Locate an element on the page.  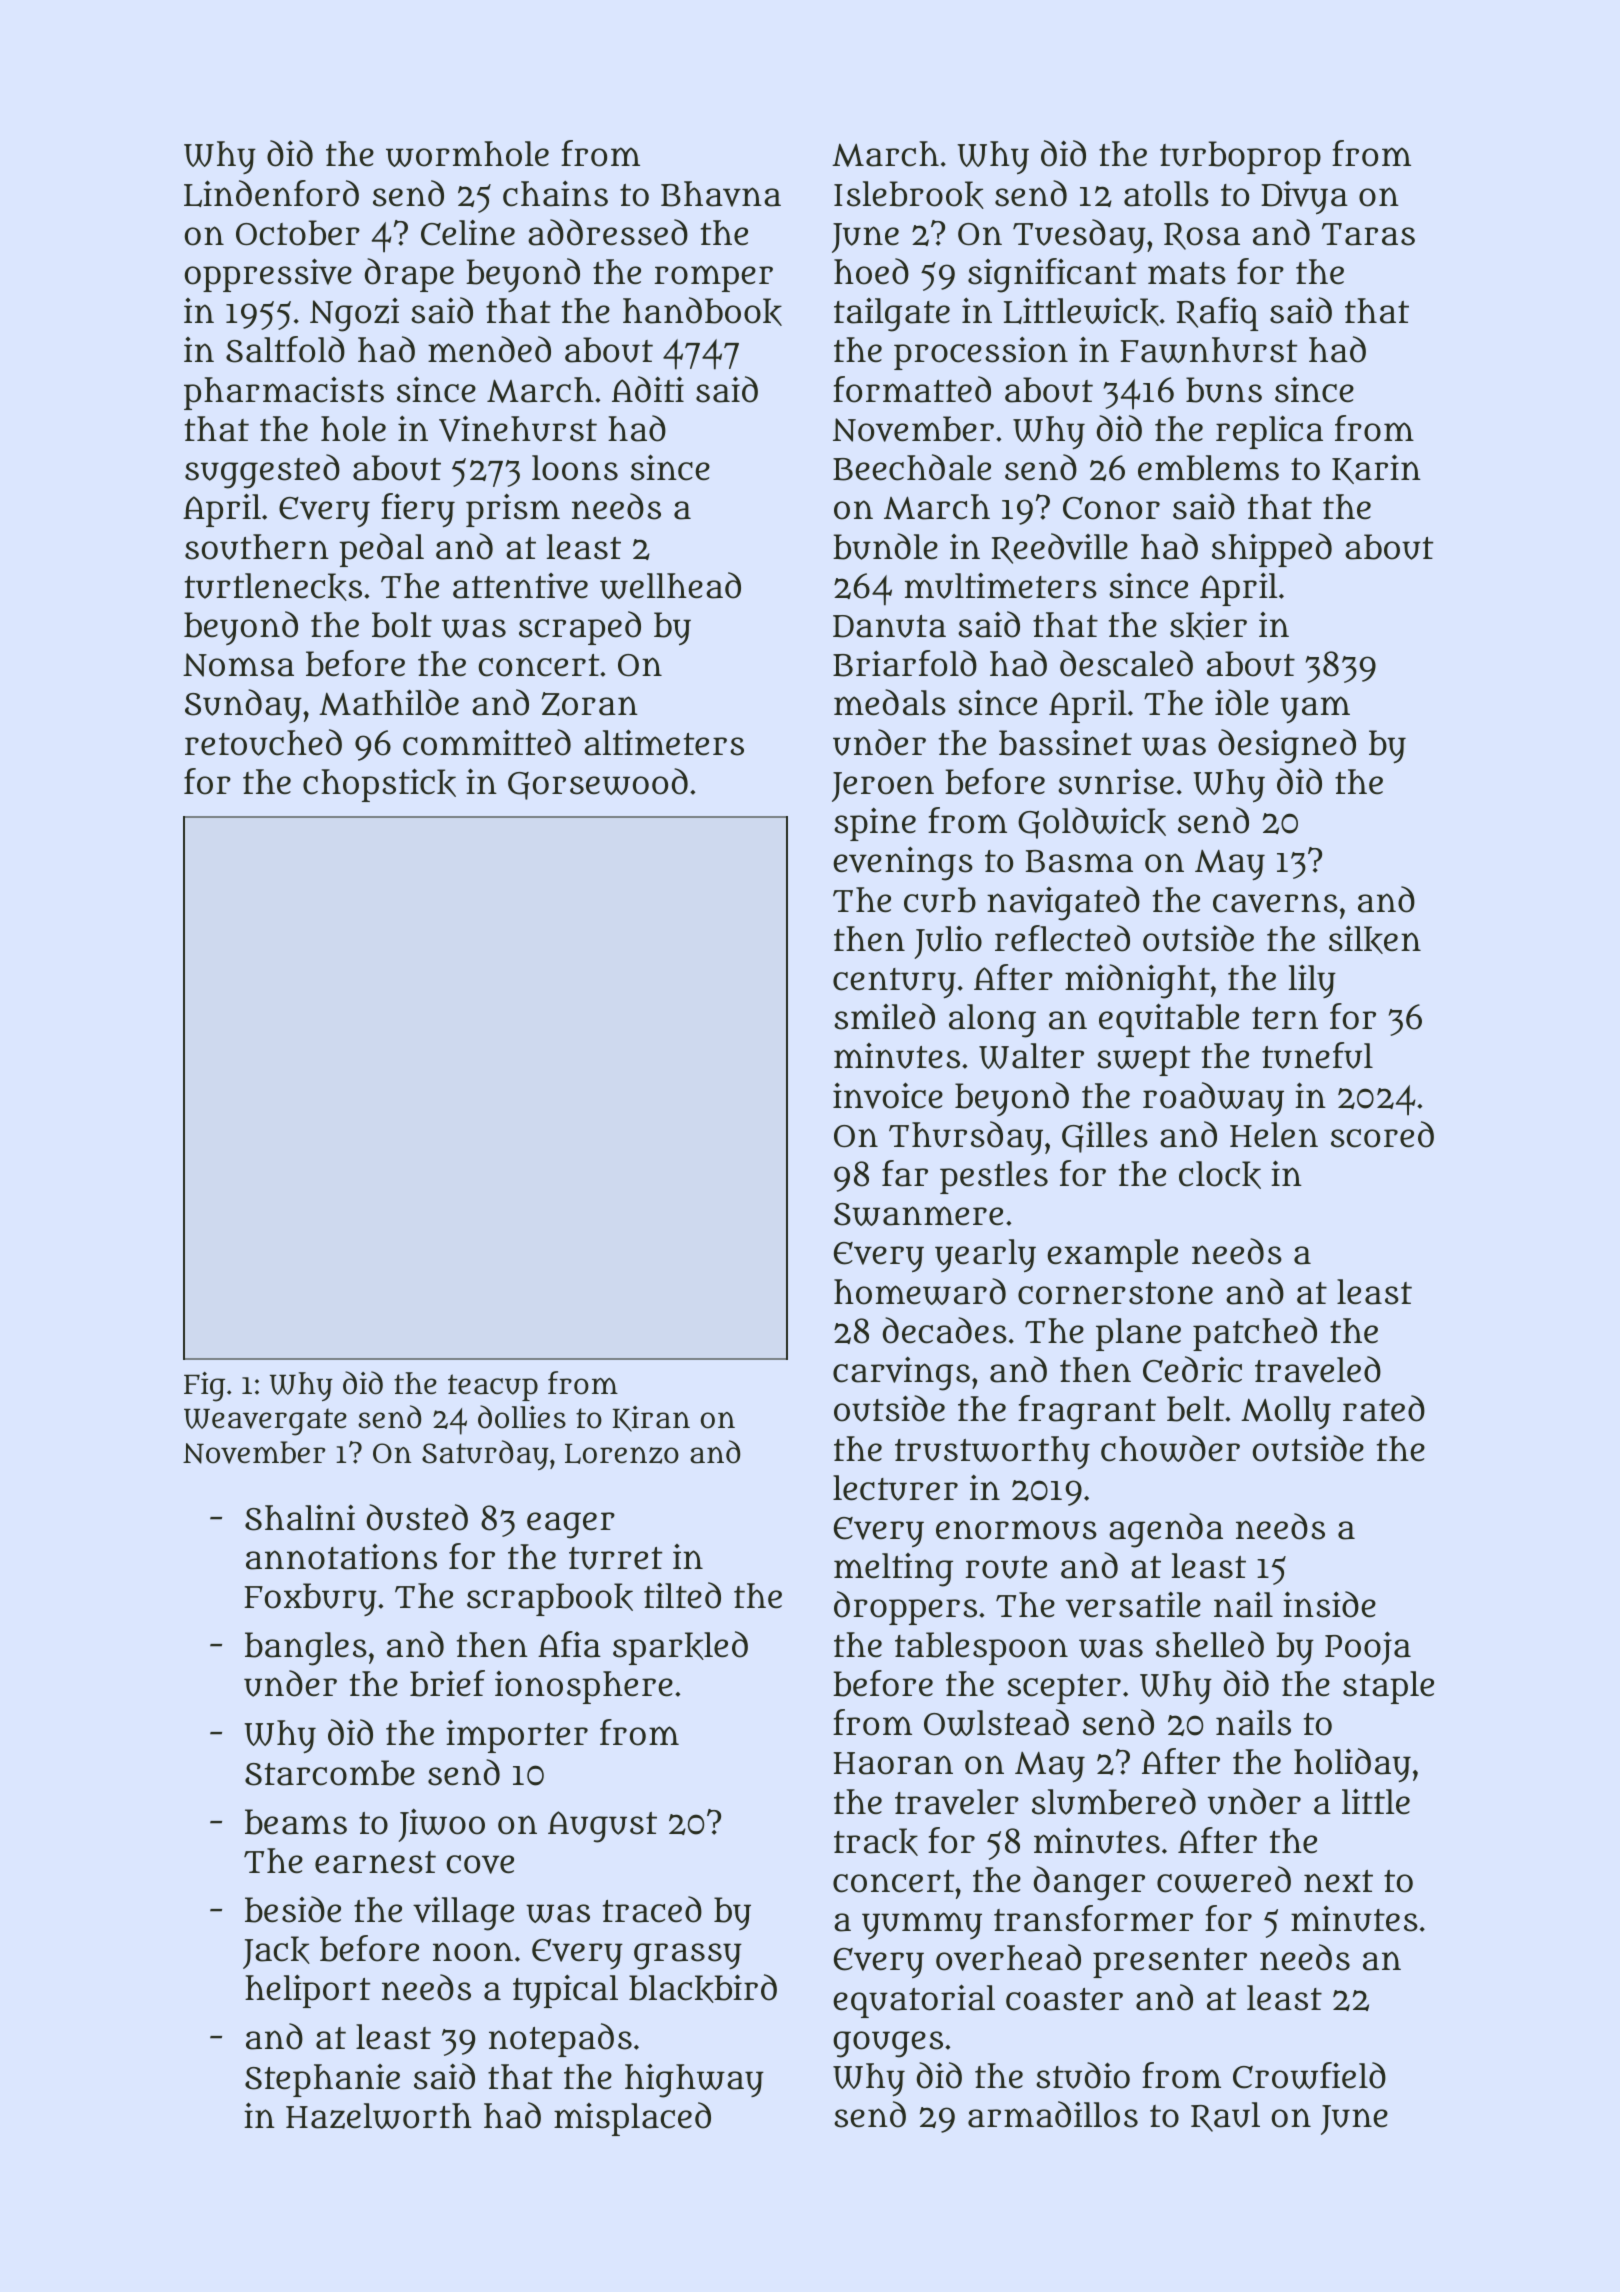
oppressive is located at coordinates (268, 275).
